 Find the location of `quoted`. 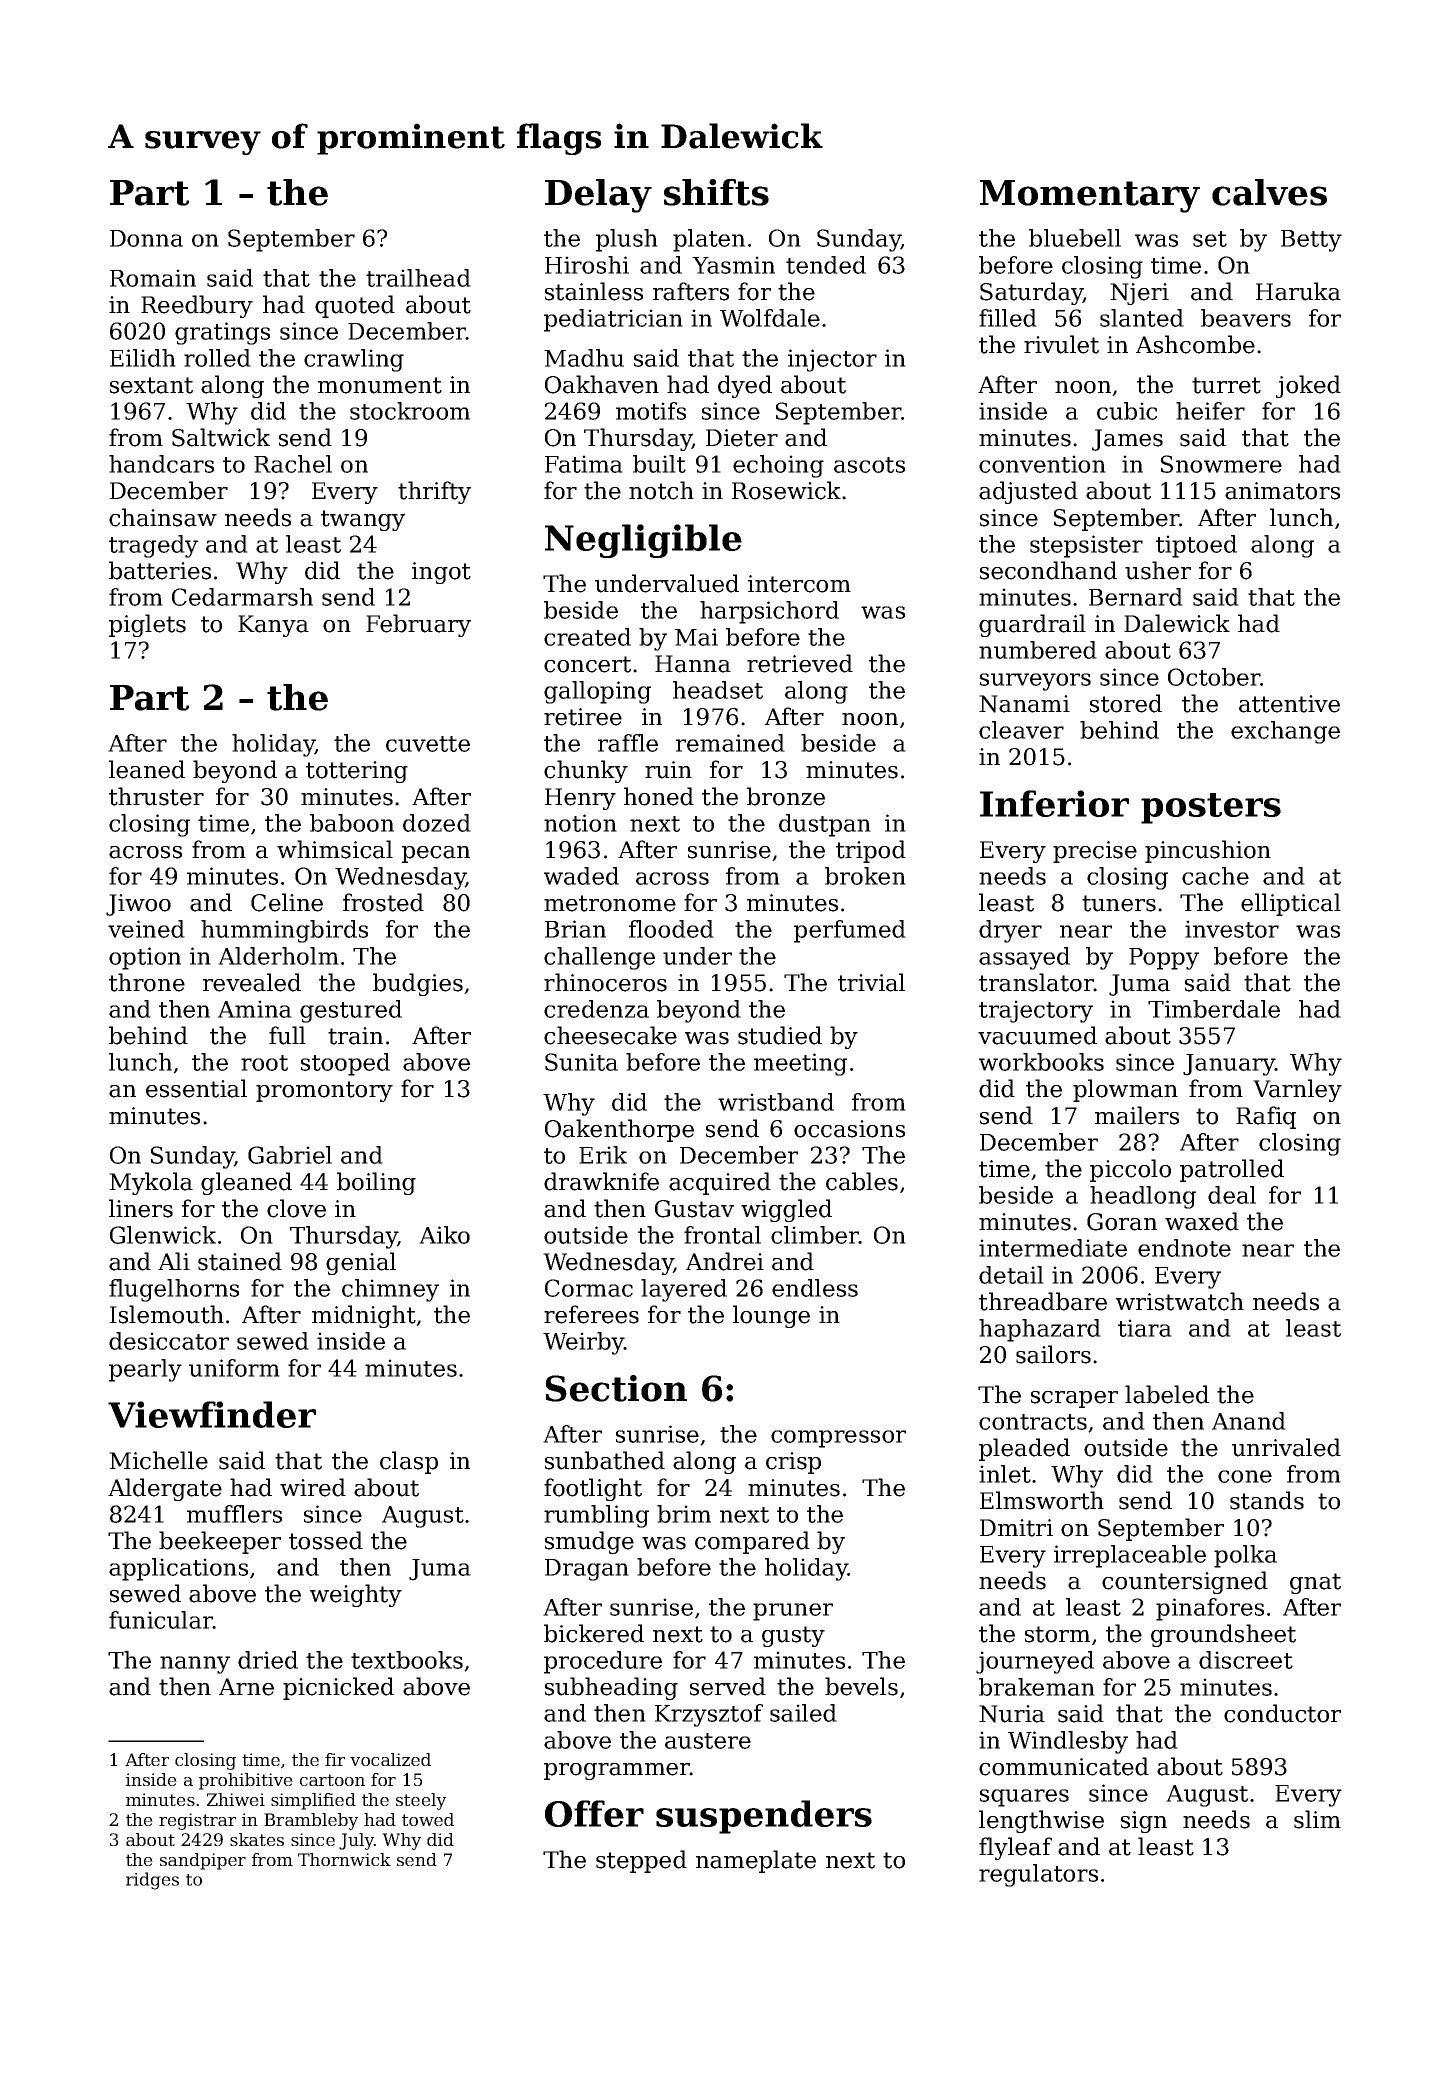

quoted is located at coordinates (355, 306).
